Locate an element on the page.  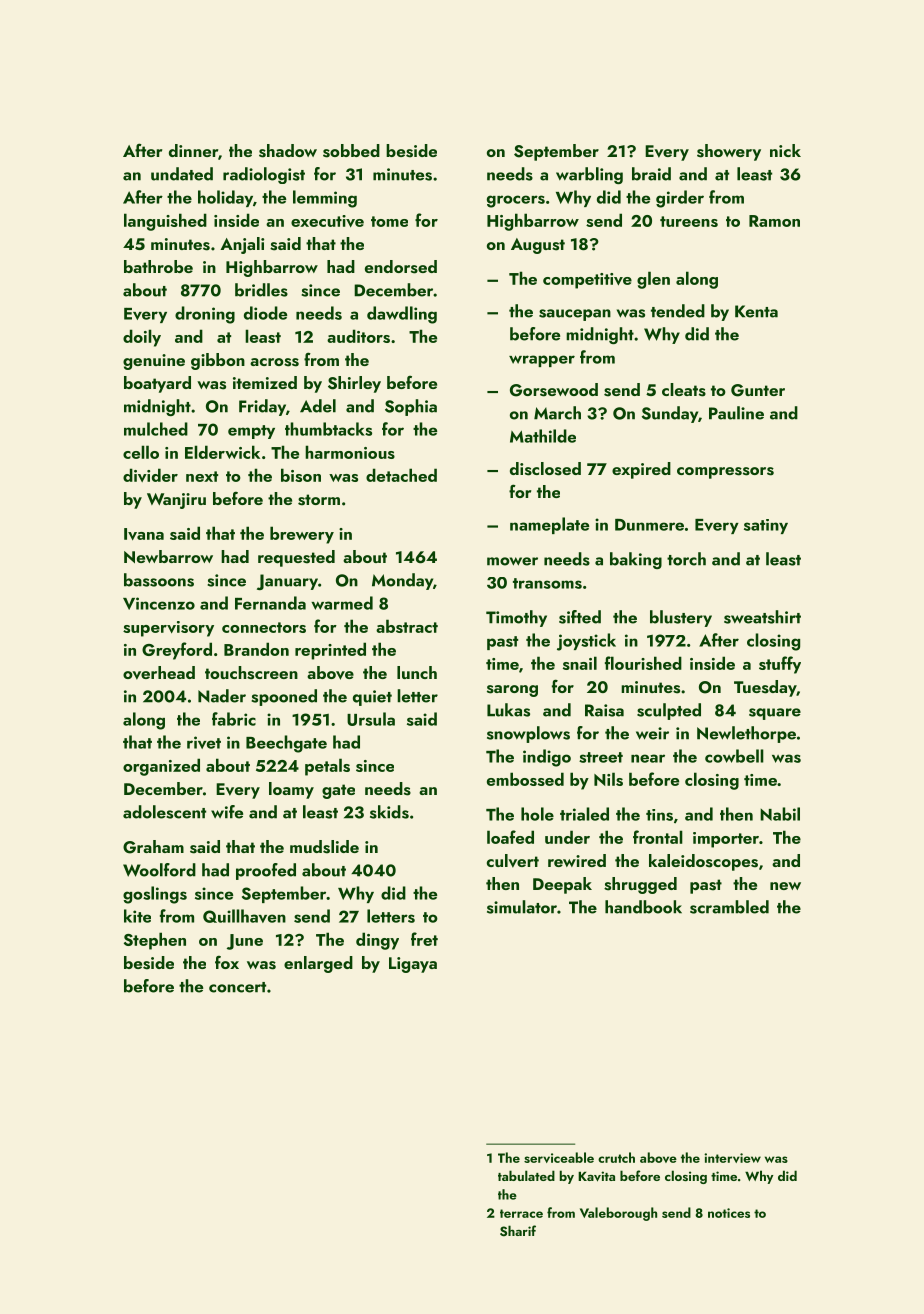
dinner is located at coordinates (193, 150).
